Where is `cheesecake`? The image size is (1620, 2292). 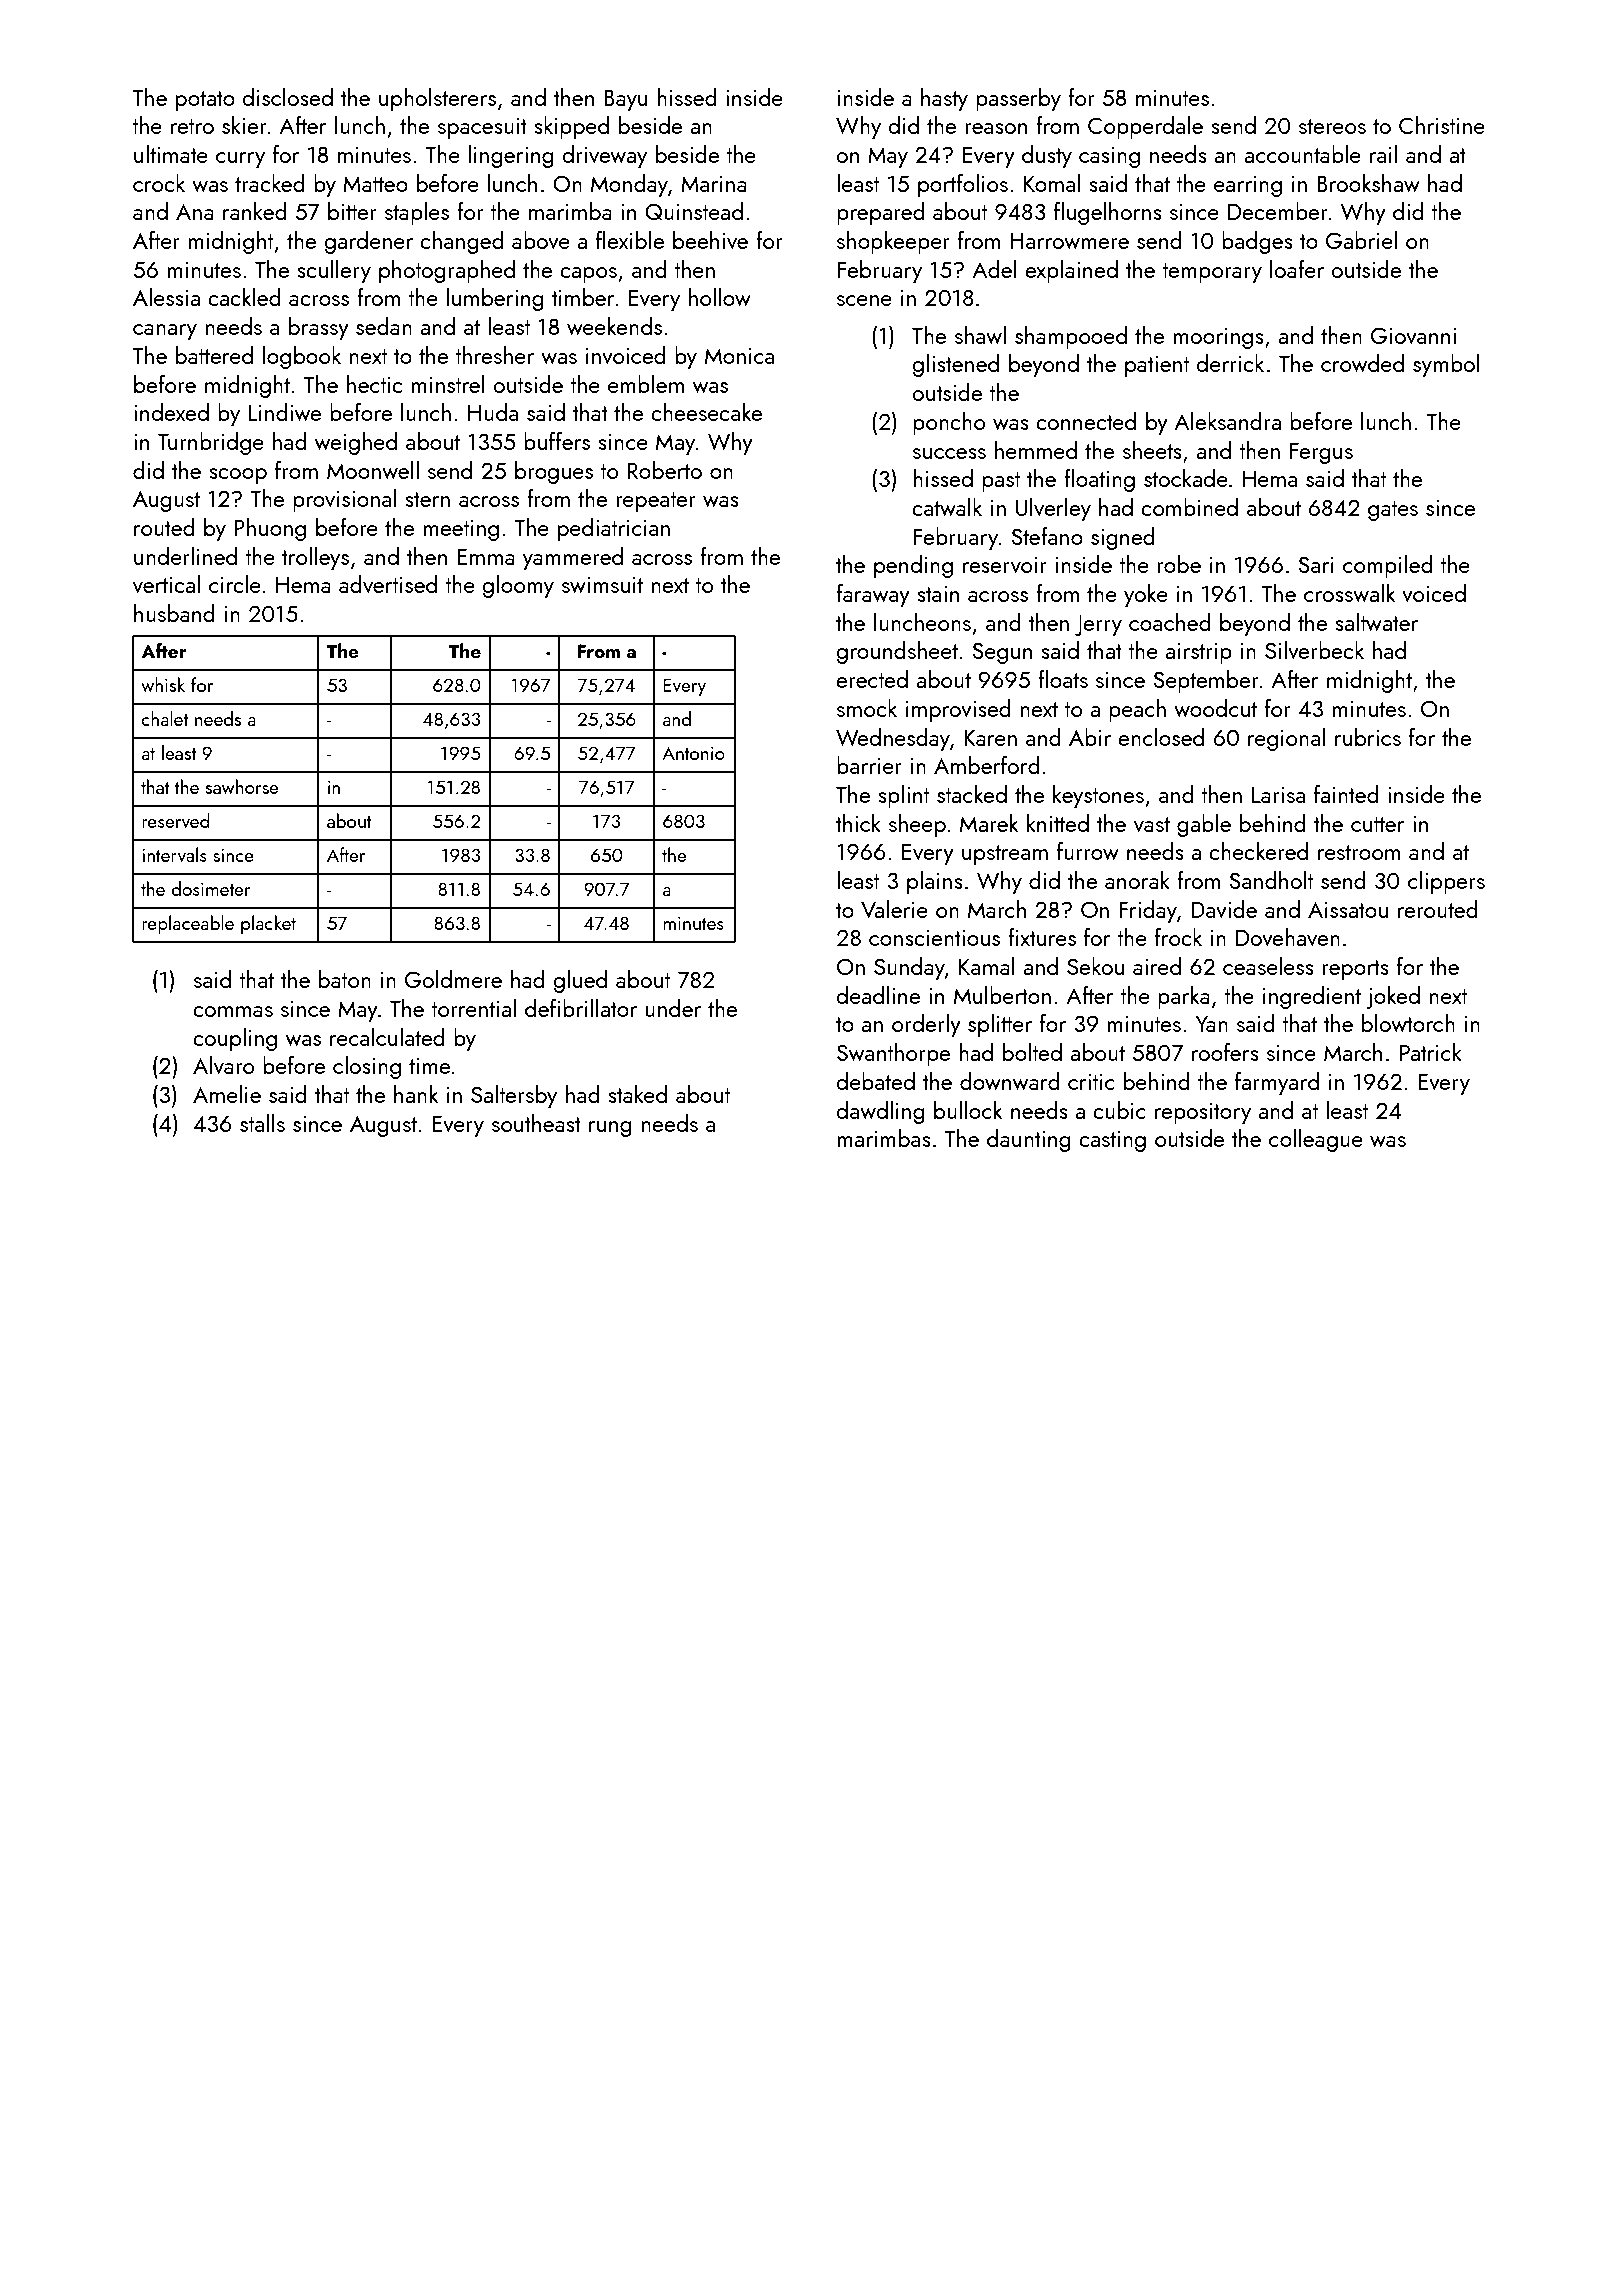
cheesecake is located at coordinates (706, 412).
